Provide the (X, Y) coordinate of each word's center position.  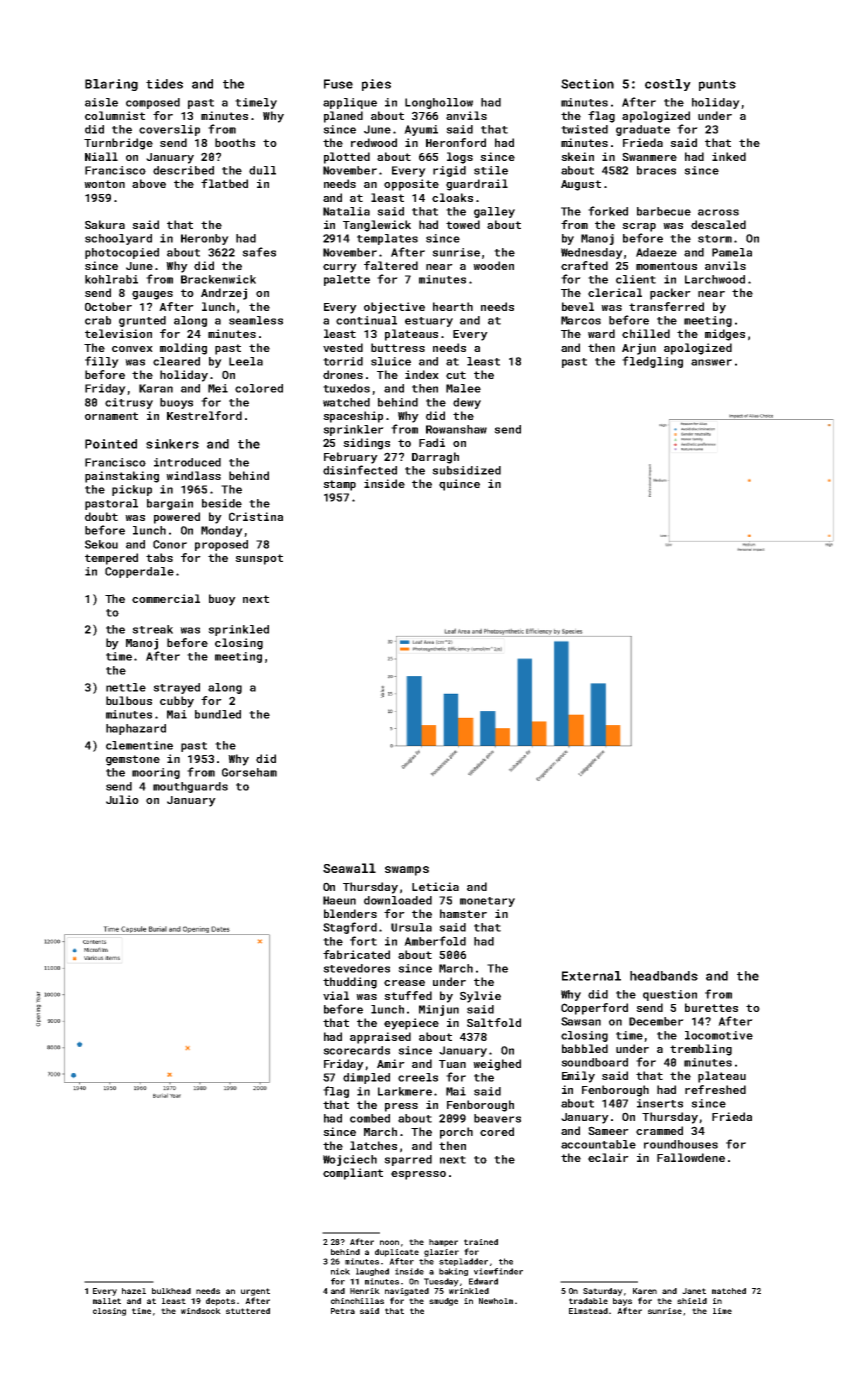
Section (587, 84)
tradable (588, 1301)
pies (376, 85)
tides (164, 84)
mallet (107, 1301)
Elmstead (588, 1311)
